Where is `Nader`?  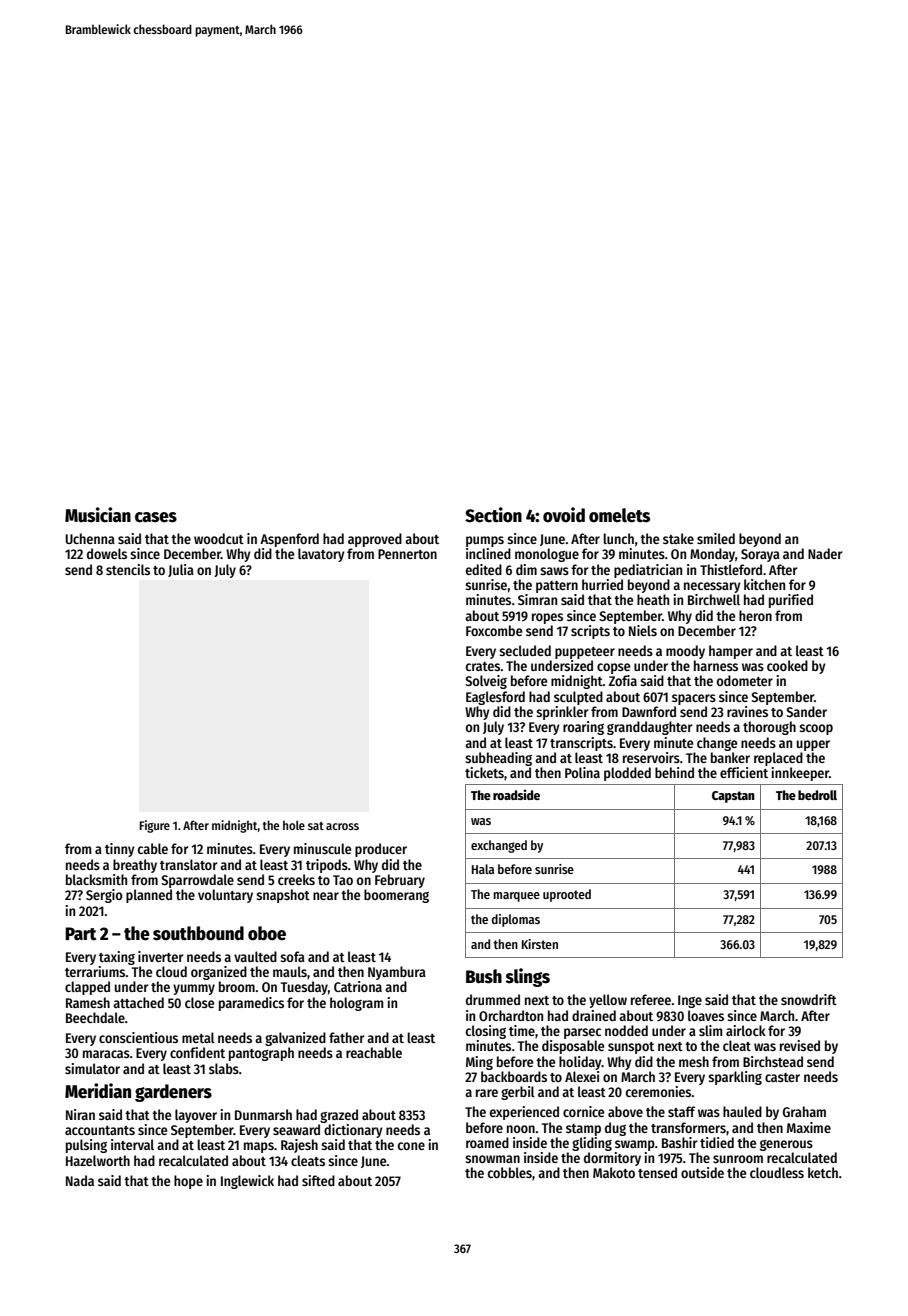 Nader is located at coordinates (825, 553).
